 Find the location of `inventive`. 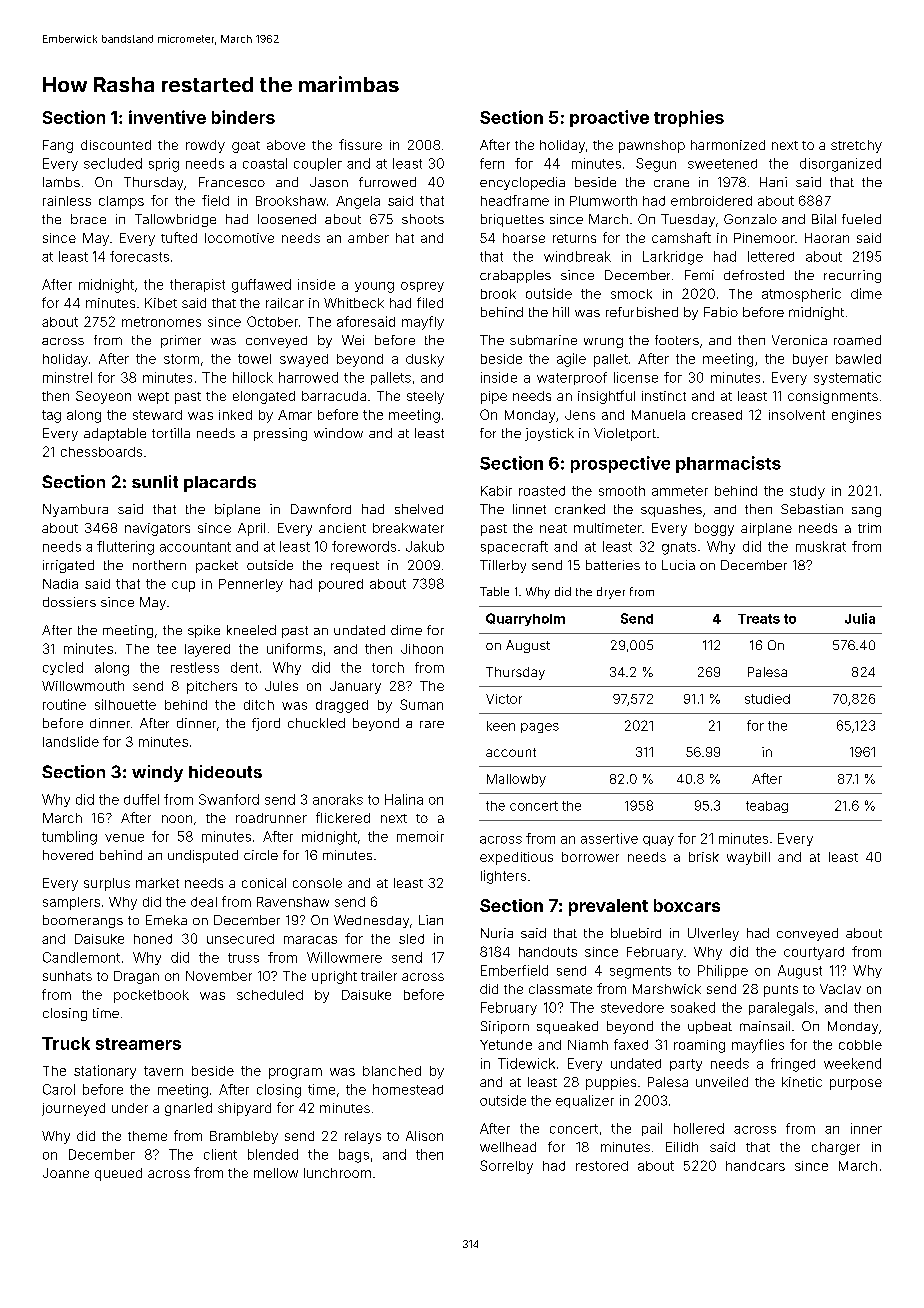

inventive is located at coordinates (167, 117).
